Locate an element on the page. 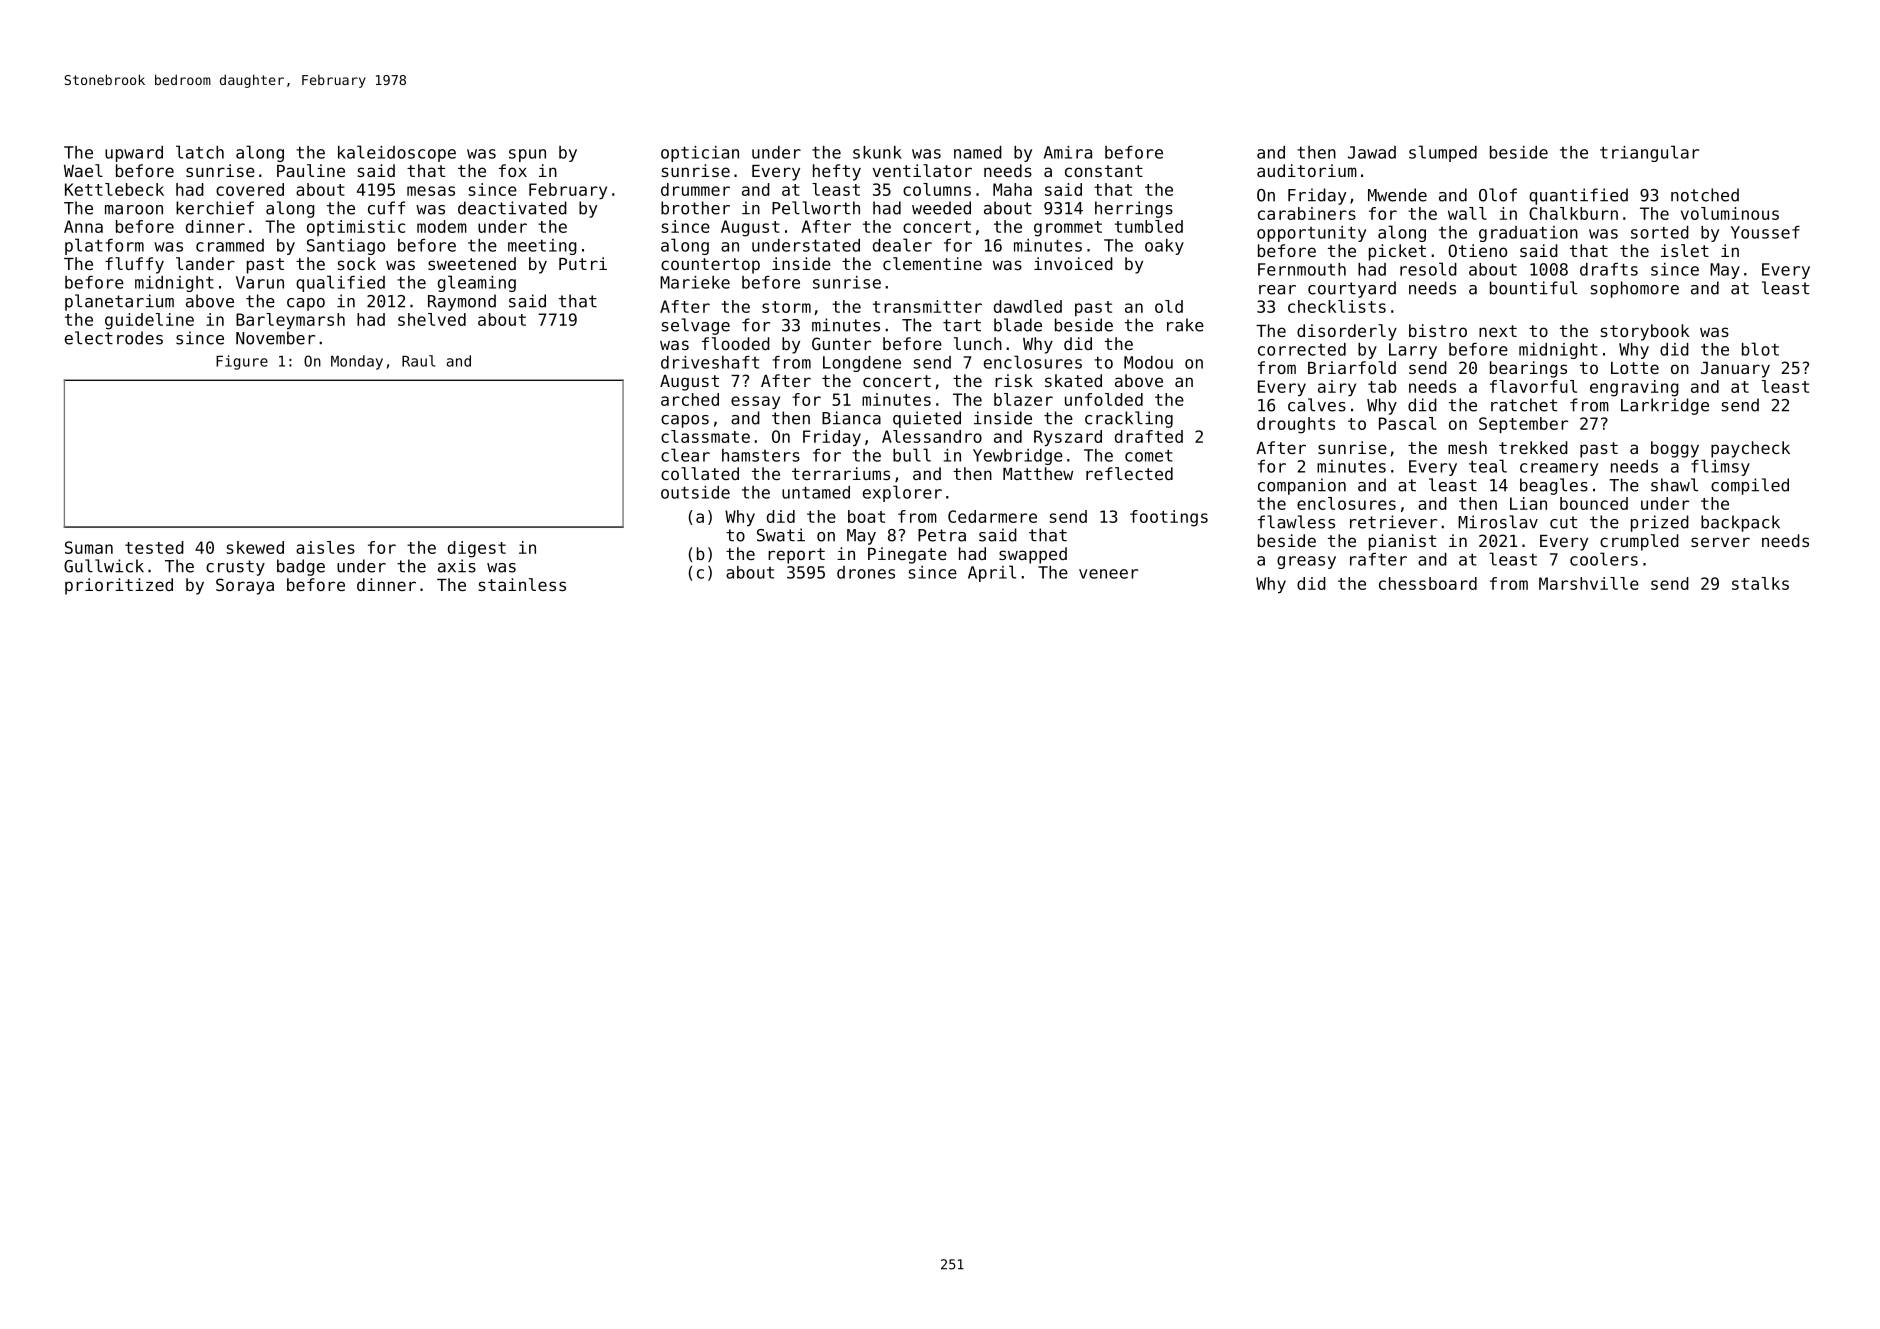 The image size is (1880, 1329). Santiago is located at coordinates (346, 247).
